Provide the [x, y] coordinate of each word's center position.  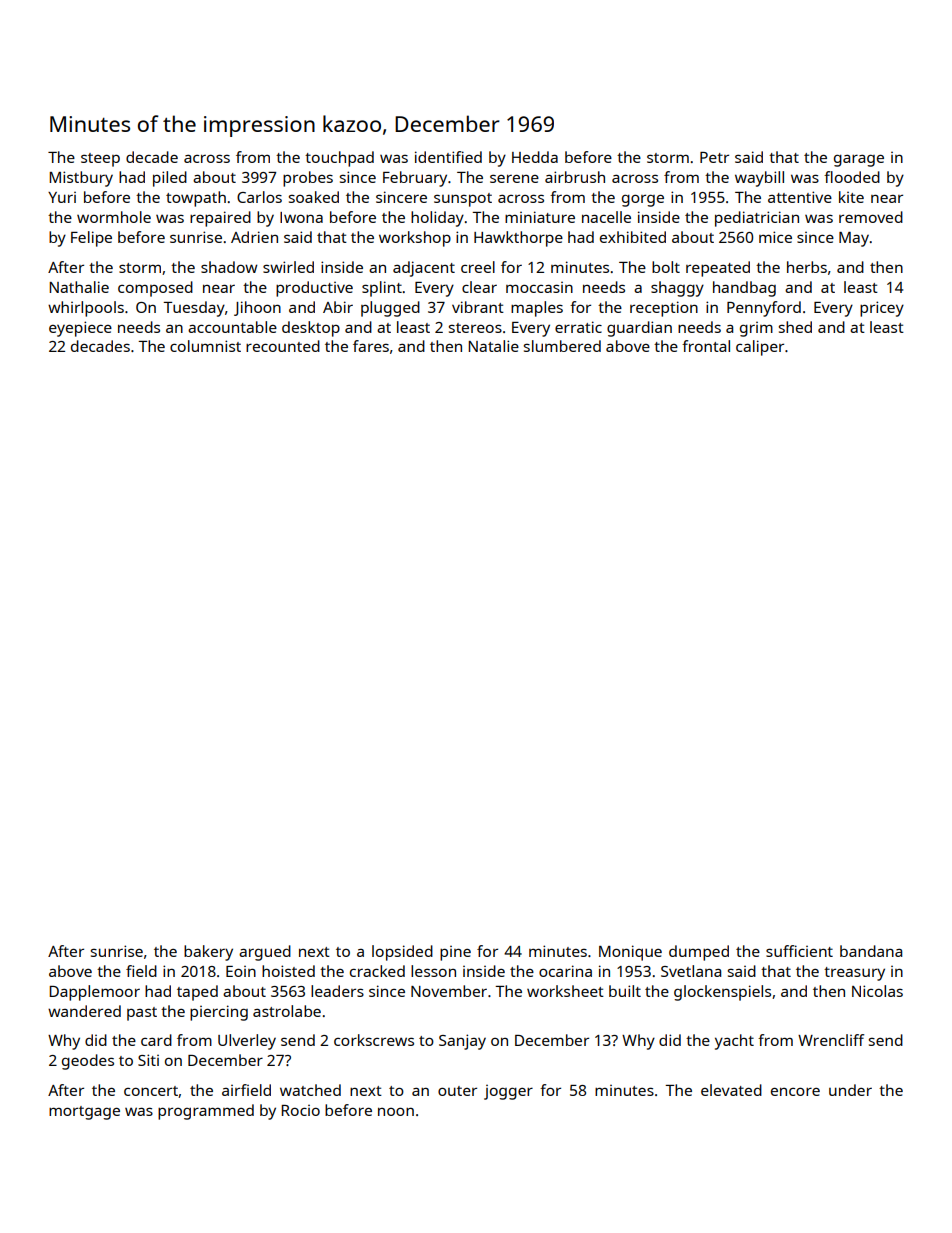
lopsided [402, 953]
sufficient [799, 951]
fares [371, 346]
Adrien [254, 237]
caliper [760, 348]
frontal [706, 346]
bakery [208, 953]
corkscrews [374, 1040]
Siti [148, 1060]
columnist [205, 346]
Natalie [493, 346]
